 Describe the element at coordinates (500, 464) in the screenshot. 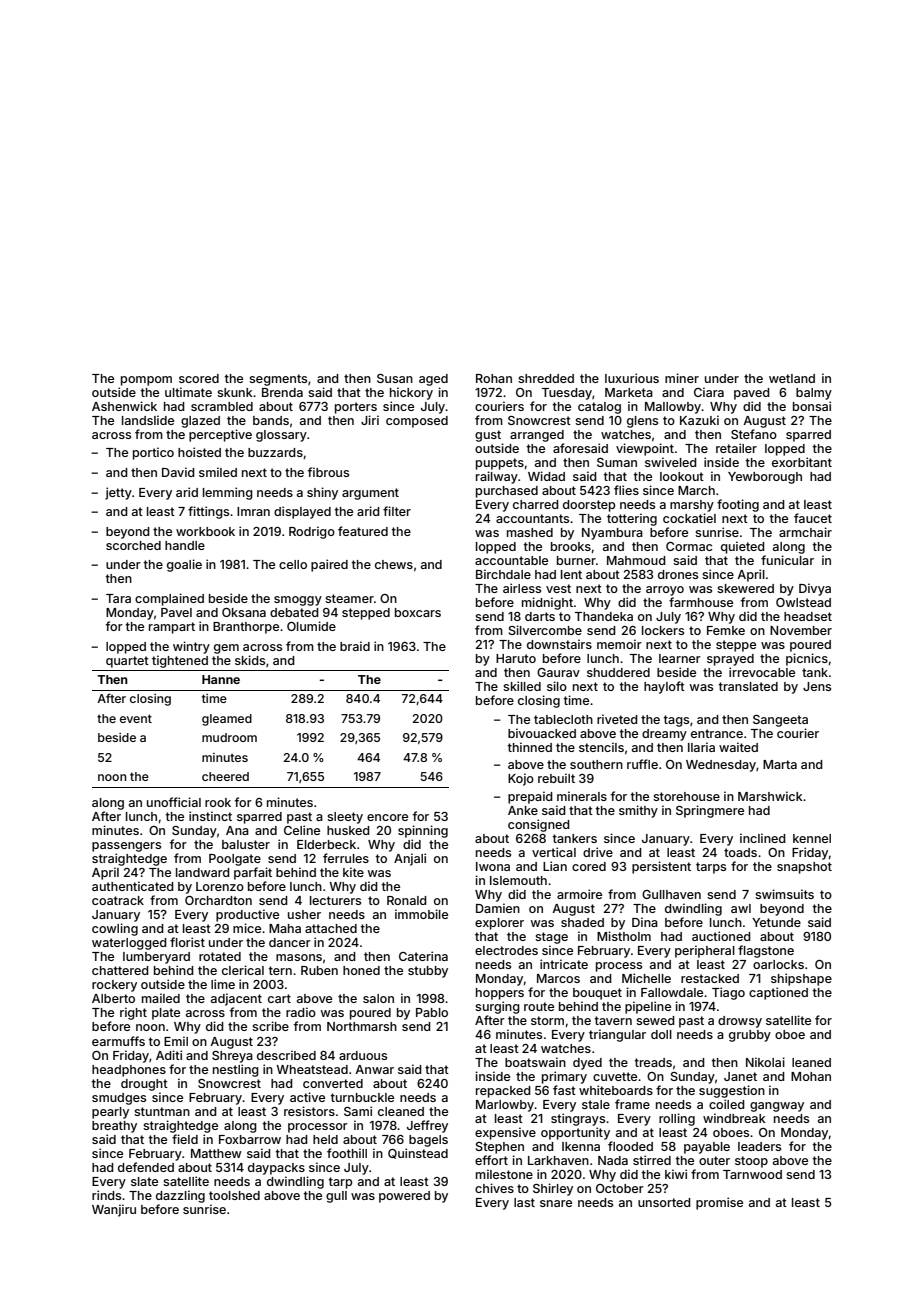

I see `puppets` at that location.
